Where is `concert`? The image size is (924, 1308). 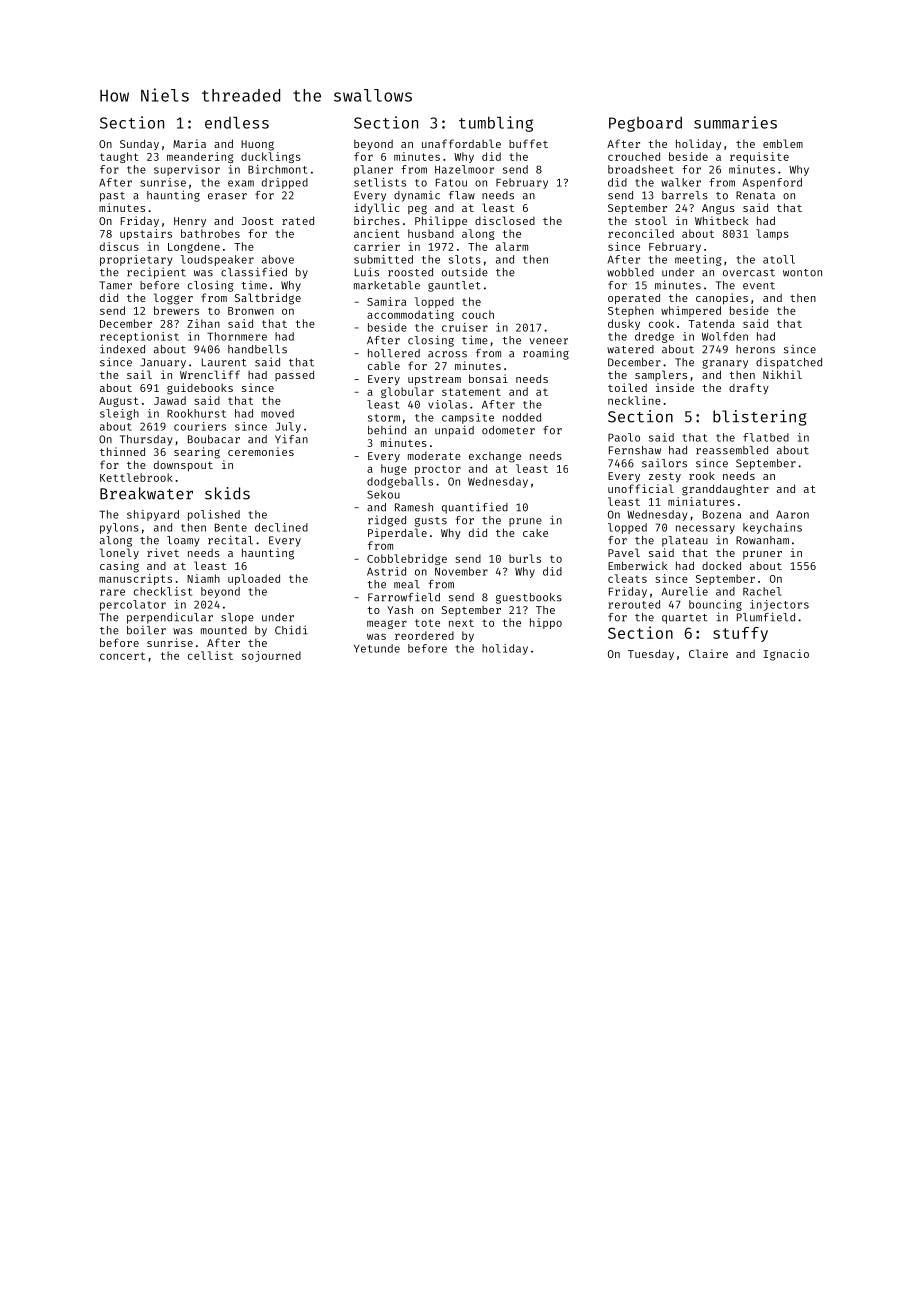 concert is located at coordinates (122, 656).
